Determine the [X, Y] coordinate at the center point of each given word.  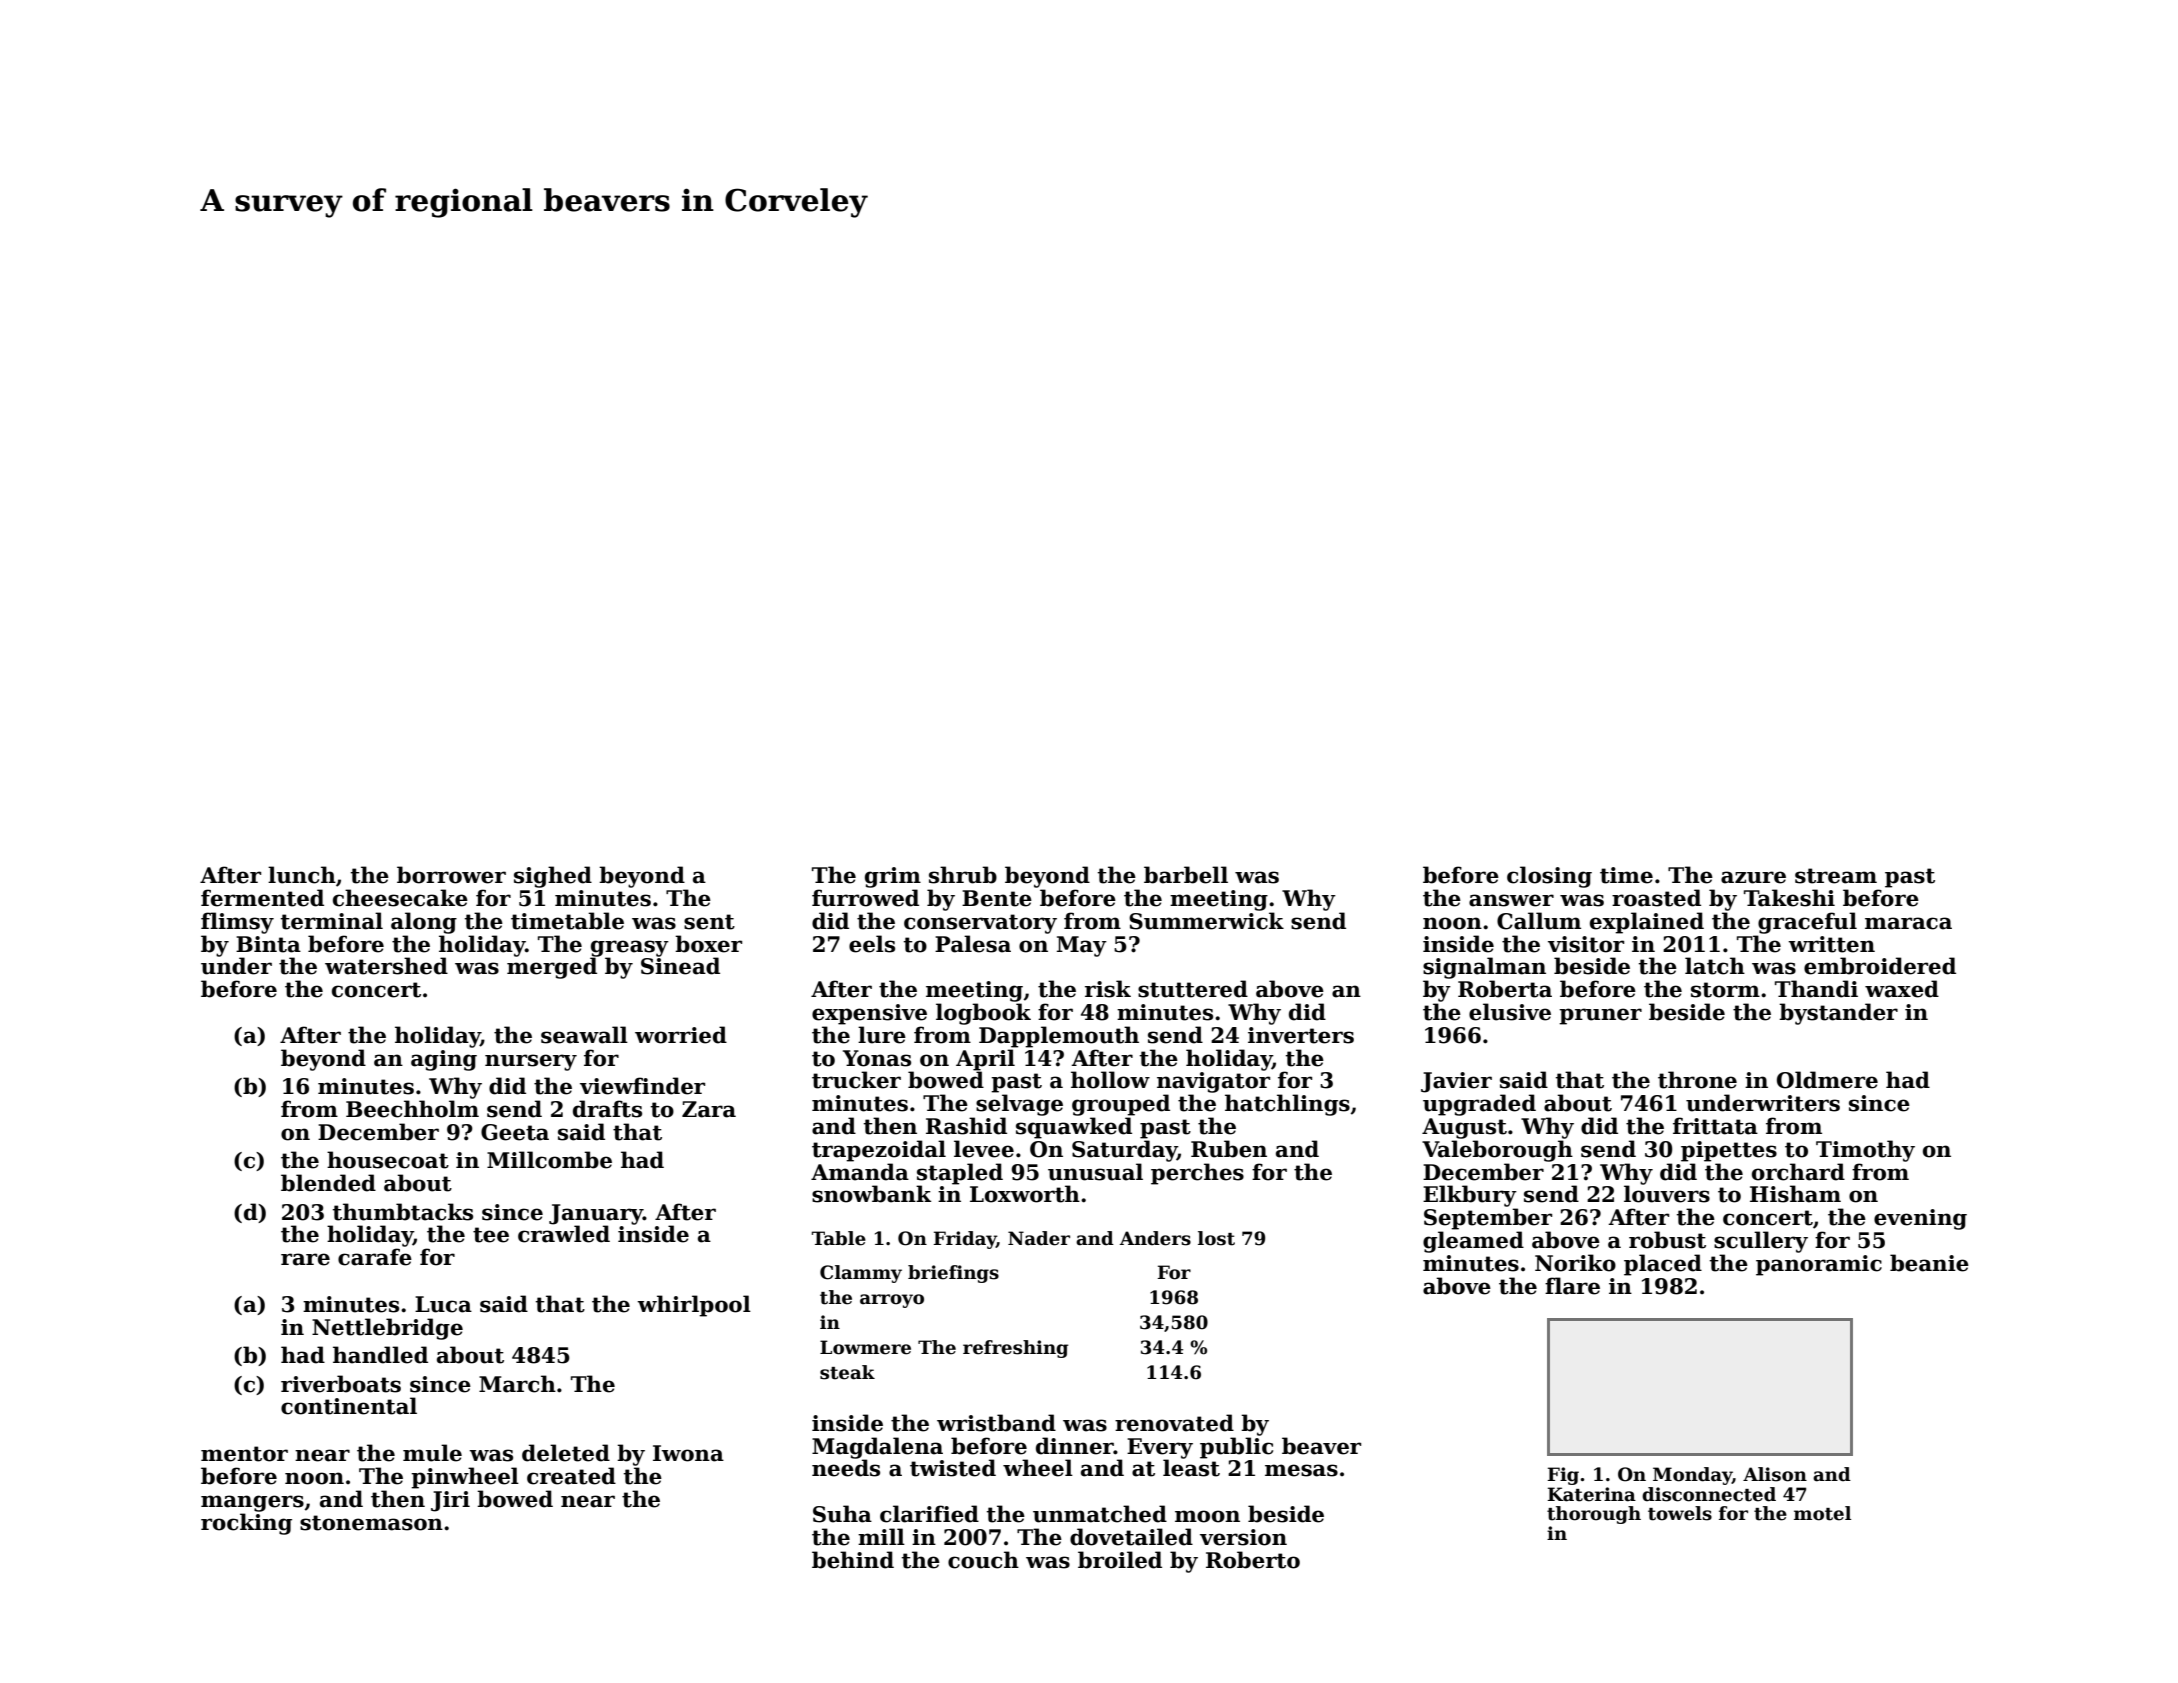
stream [1836, 876]
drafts [607, 1109]
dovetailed [1131, 1537]
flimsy [237, 923]
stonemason [371, 1523]
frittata [1715, 1126]
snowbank [871, 1194]
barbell [1186, 875]
